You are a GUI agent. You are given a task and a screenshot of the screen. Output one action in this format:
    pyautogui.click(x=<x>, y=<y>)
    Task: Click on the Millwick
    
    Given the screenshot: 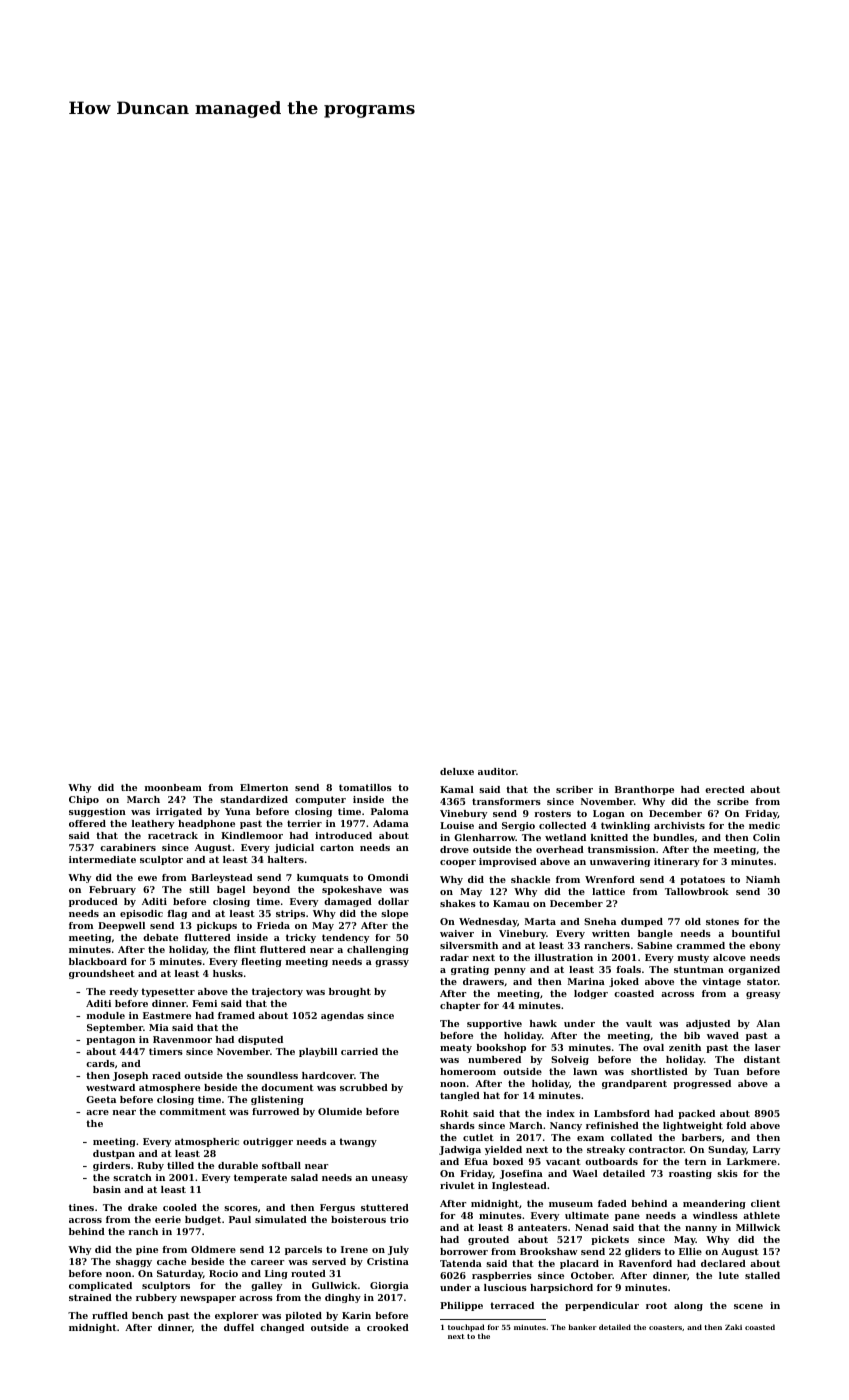 What is the action you would take?
    pyautogui.click(x=758, y=1227)
